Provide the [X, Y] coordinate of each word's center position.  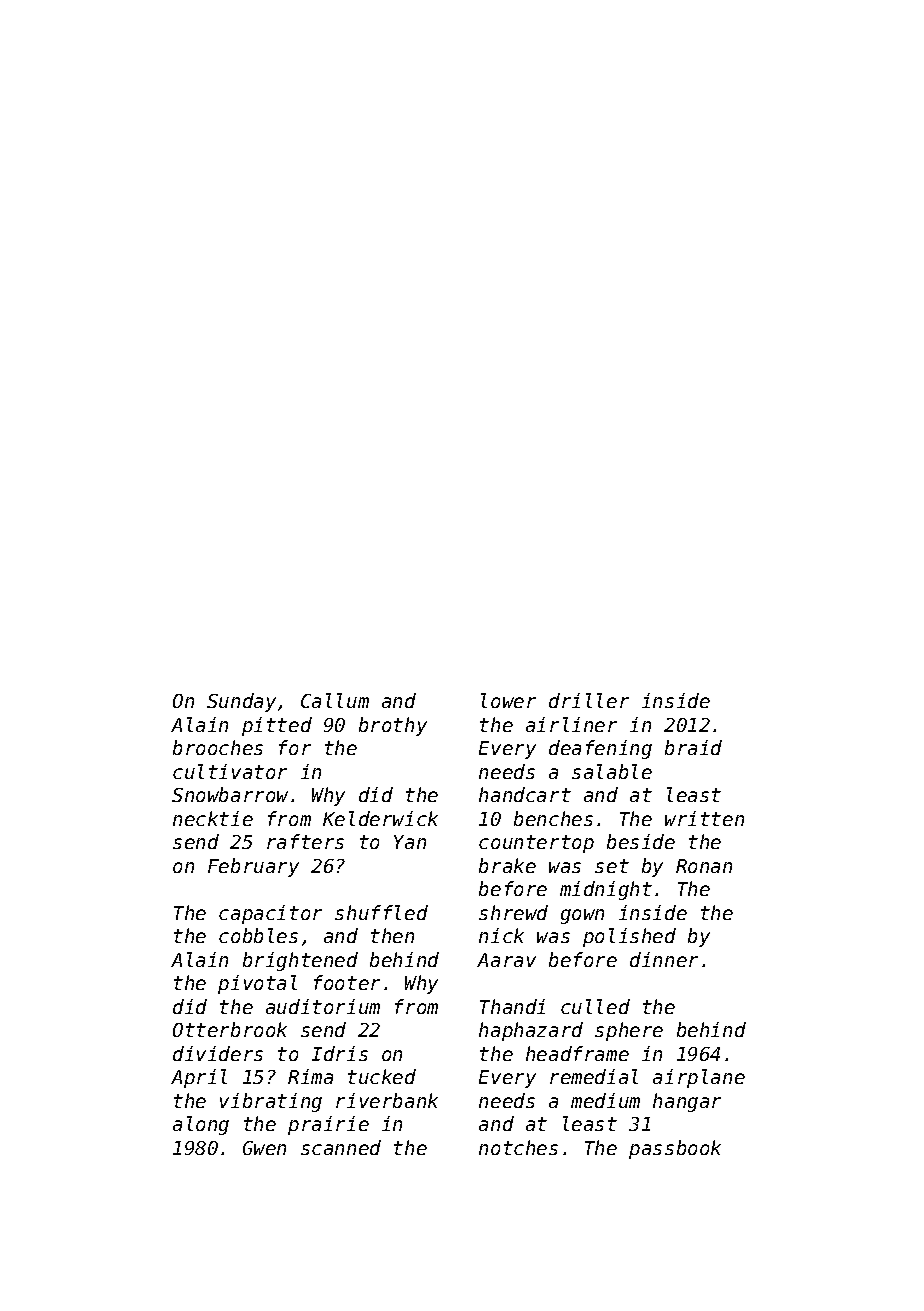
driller [589, 700]
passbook [675, 1149]
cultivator [230, 771]
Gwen [264, 1148]
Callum [335, 700]
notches [518, 1147]
